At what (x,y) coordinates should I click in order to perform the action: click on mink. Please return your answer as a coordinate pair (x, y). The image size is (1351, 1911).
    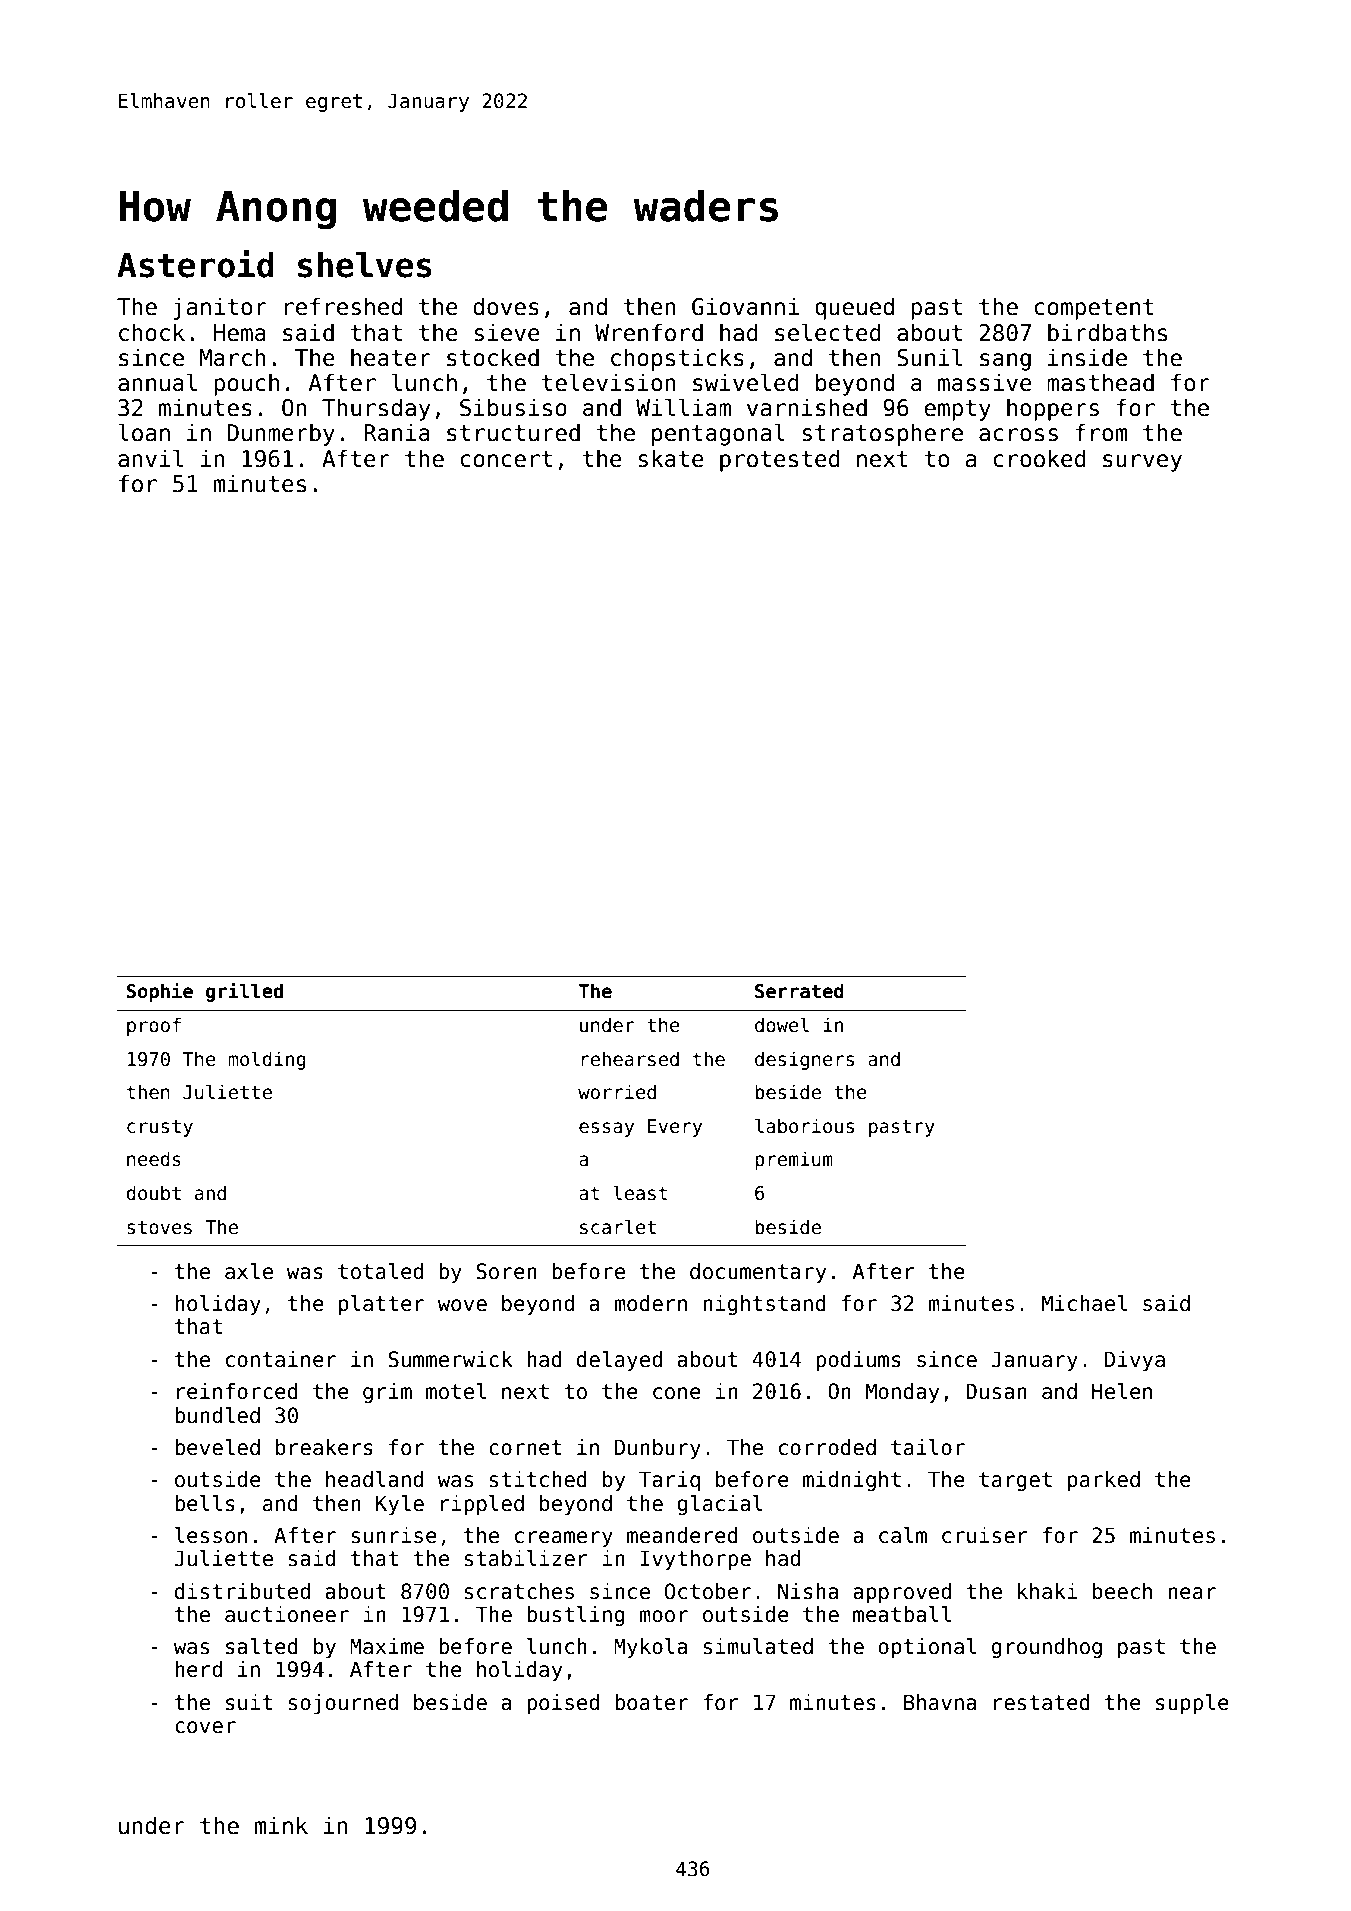
    Looking at the image, I should click on (281, 1825).
